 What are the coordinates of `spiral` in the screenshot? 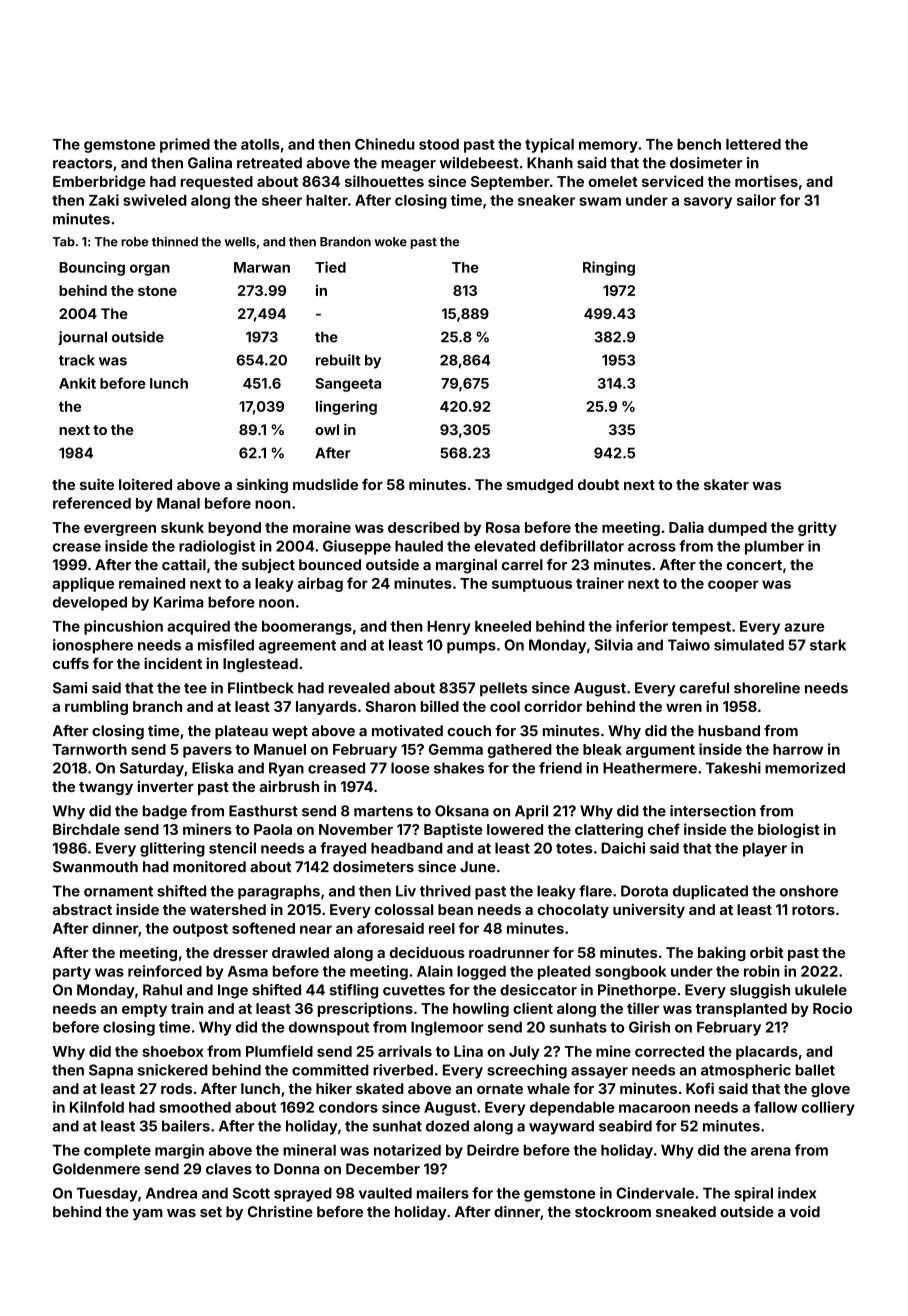 It's located at (753, 1194).
